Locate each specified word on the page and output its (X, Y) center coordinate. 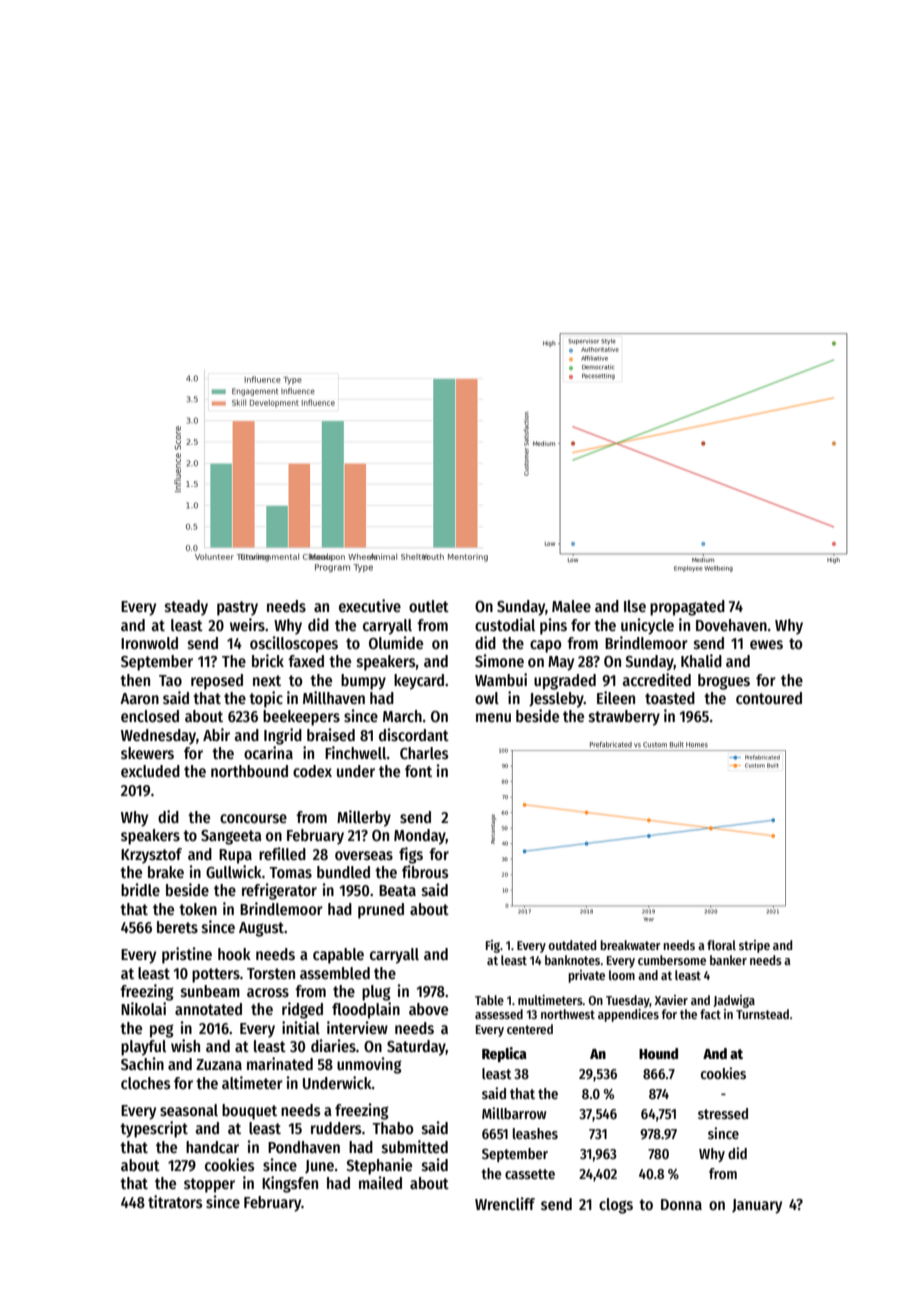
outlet (429, 606)
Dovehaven (731, 625)
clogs (616, 1206)
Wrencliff (505, 1203)
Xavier (671, 1000)
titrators (175, 1201)
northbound (249, 771)
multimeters (550, 1000)
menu (493, 717)
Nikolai (143, 1008)
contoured (769, 698)
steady (186, 608)
